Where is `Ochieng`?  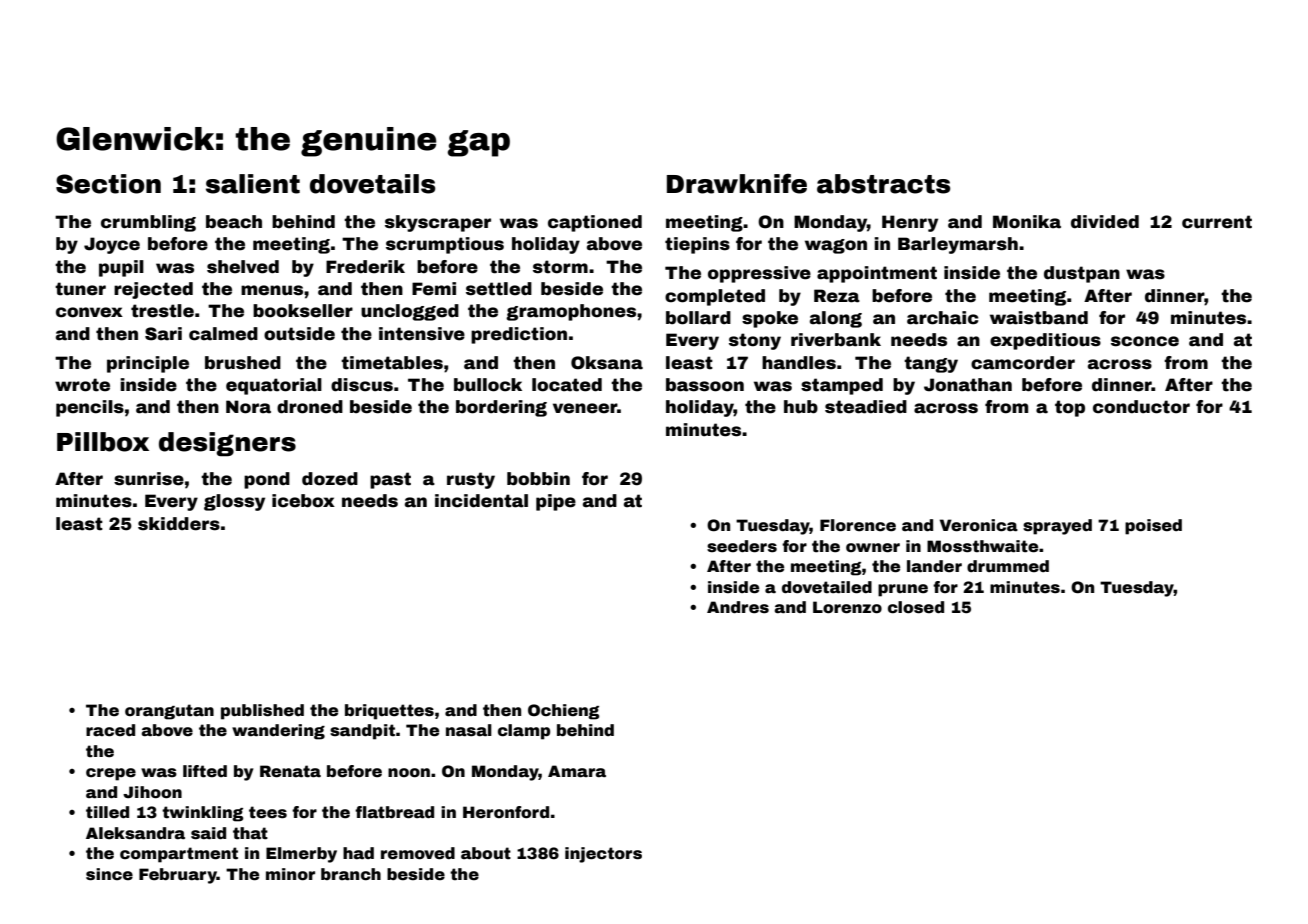
Ochieng is located at coordinates (564, 712).
